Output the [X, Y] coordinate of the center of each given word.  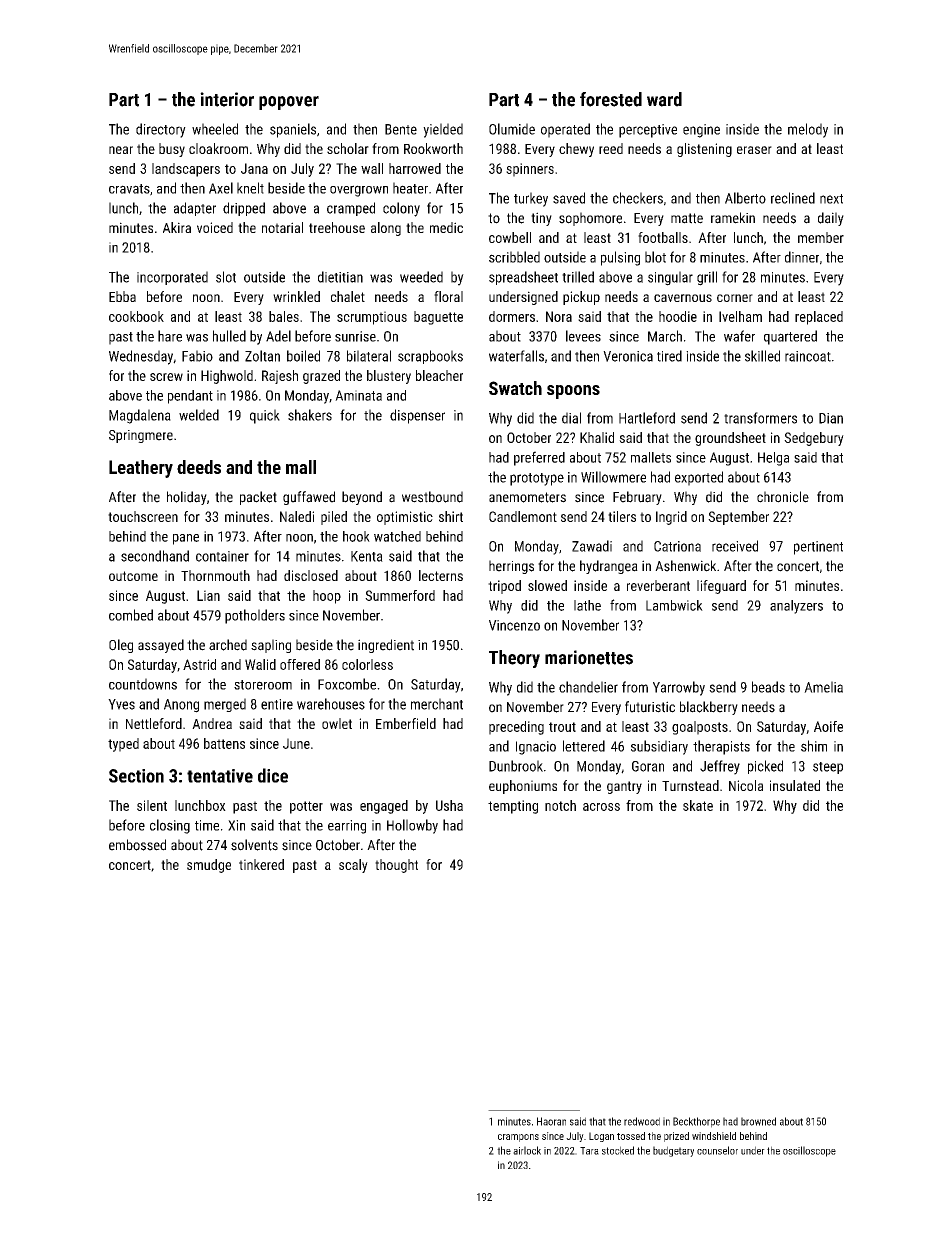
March [665, 336]
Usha [449, 805]
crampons [518, 1138]
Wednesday [141, 357]
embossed [137, 845]
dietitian [340, 277]
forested [611, 99]
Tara [589, 1151]
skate [698, 805]
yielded [443, 130]
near [121, 150]
